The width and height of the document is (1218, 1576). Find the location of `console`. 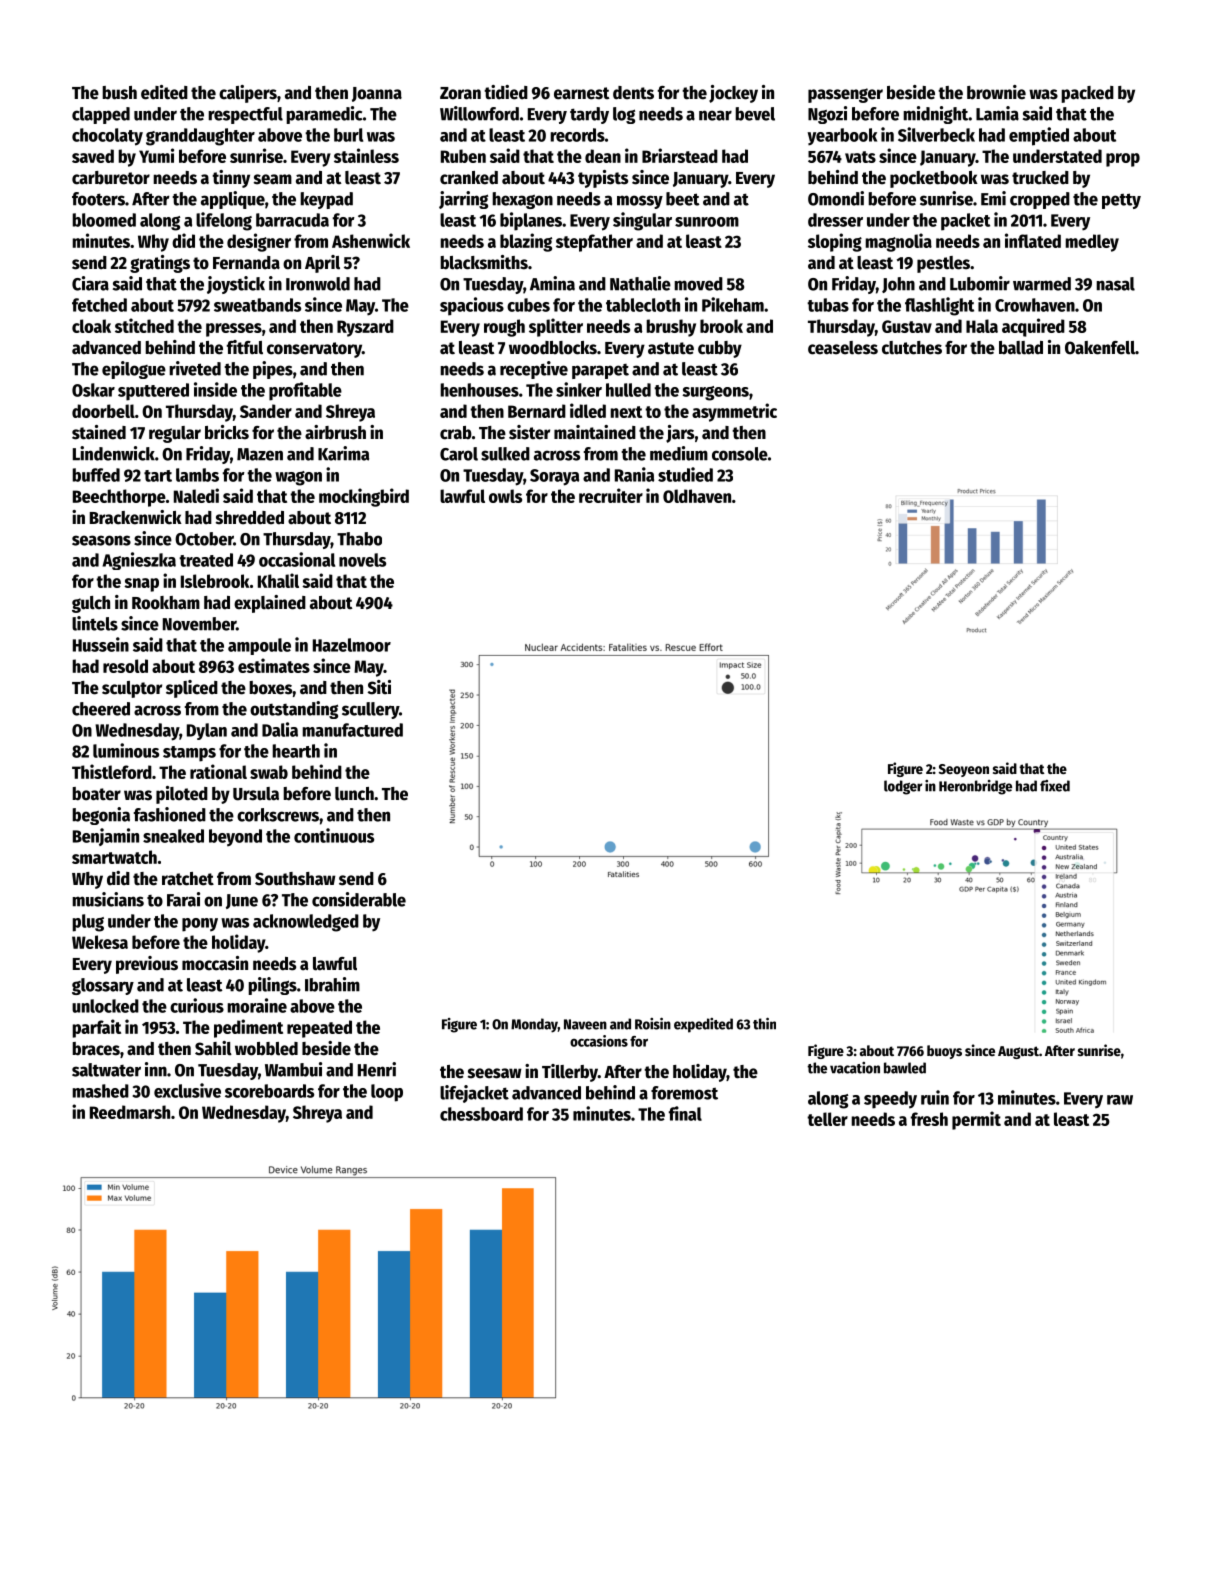

console is located at coordinates (740, 454).
